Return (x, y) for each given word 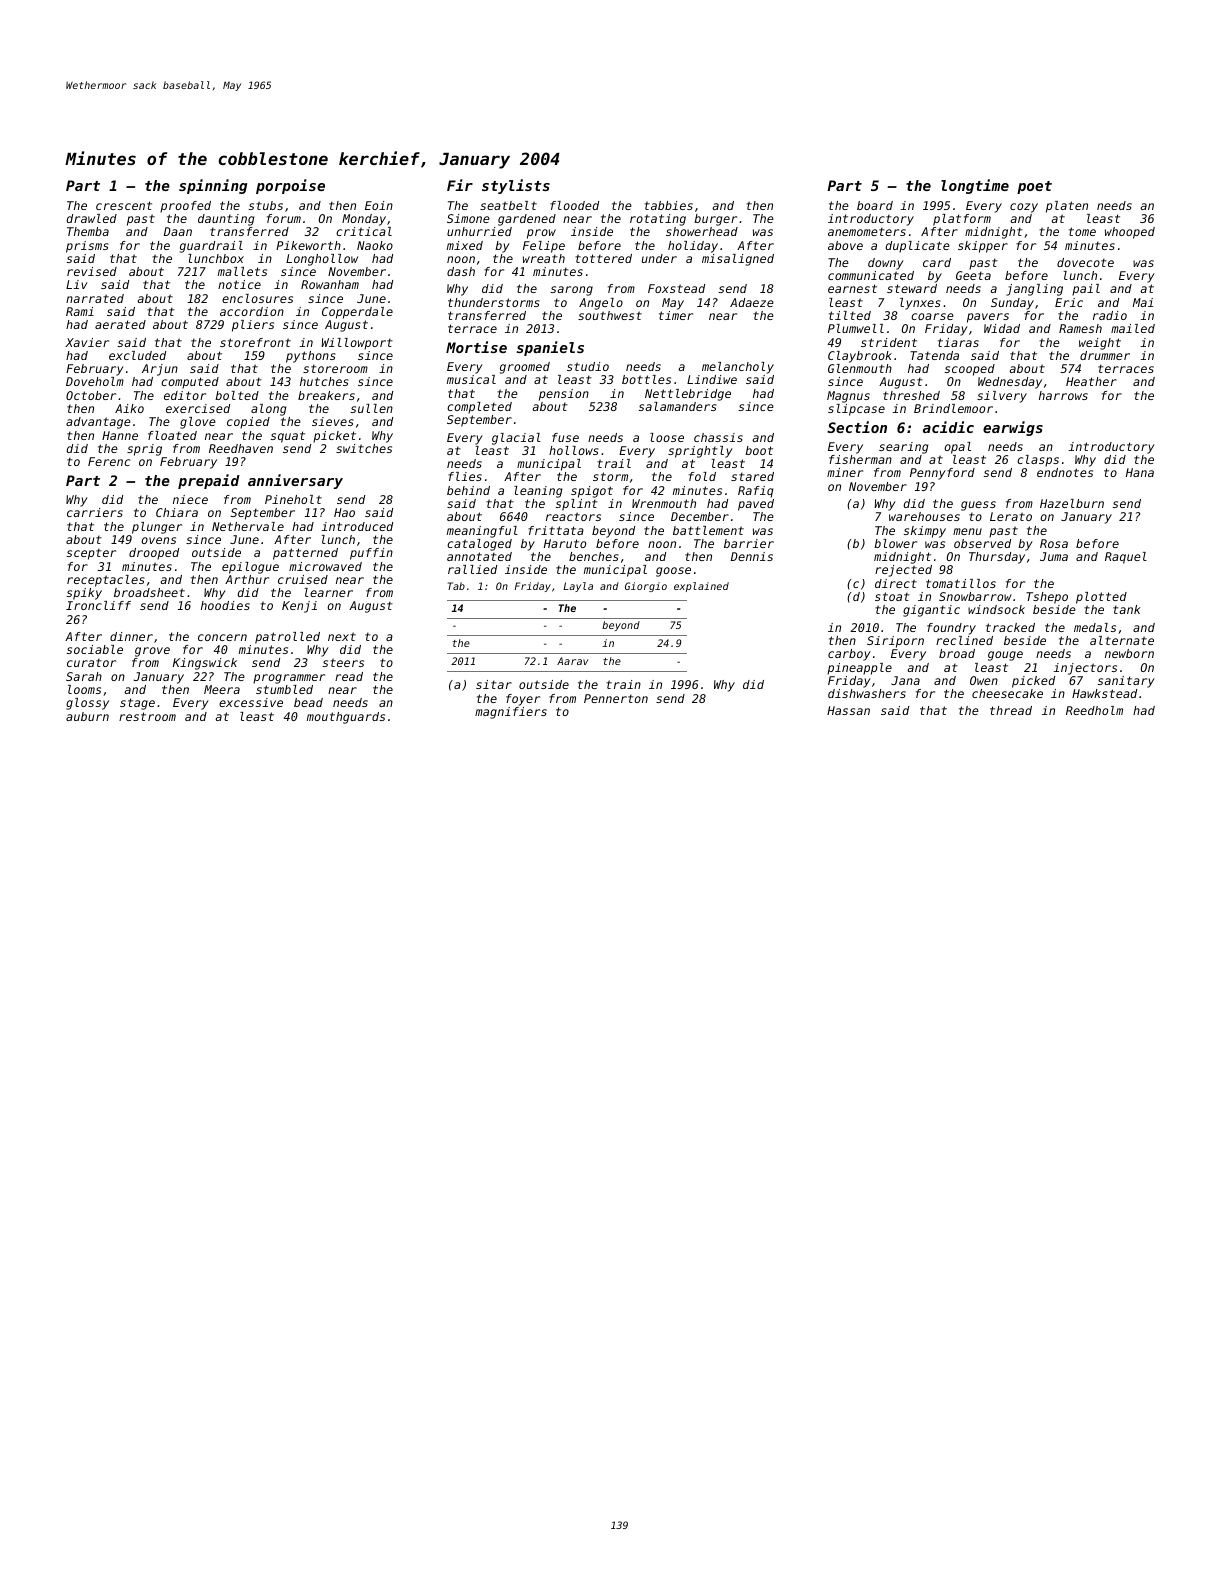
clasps (1038, 461)
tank (1127, 609)
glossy (87, 704)
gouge (1005, 656)
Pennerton (616, 698)
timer (676, 315)
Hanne (120, 435)
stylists (516, 186)
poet (1034, 187)
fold (702, 476)
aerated (120, 324)
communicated (871, 275)
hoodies (225, 605)
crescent (124, 205)
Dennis (752, 556)
